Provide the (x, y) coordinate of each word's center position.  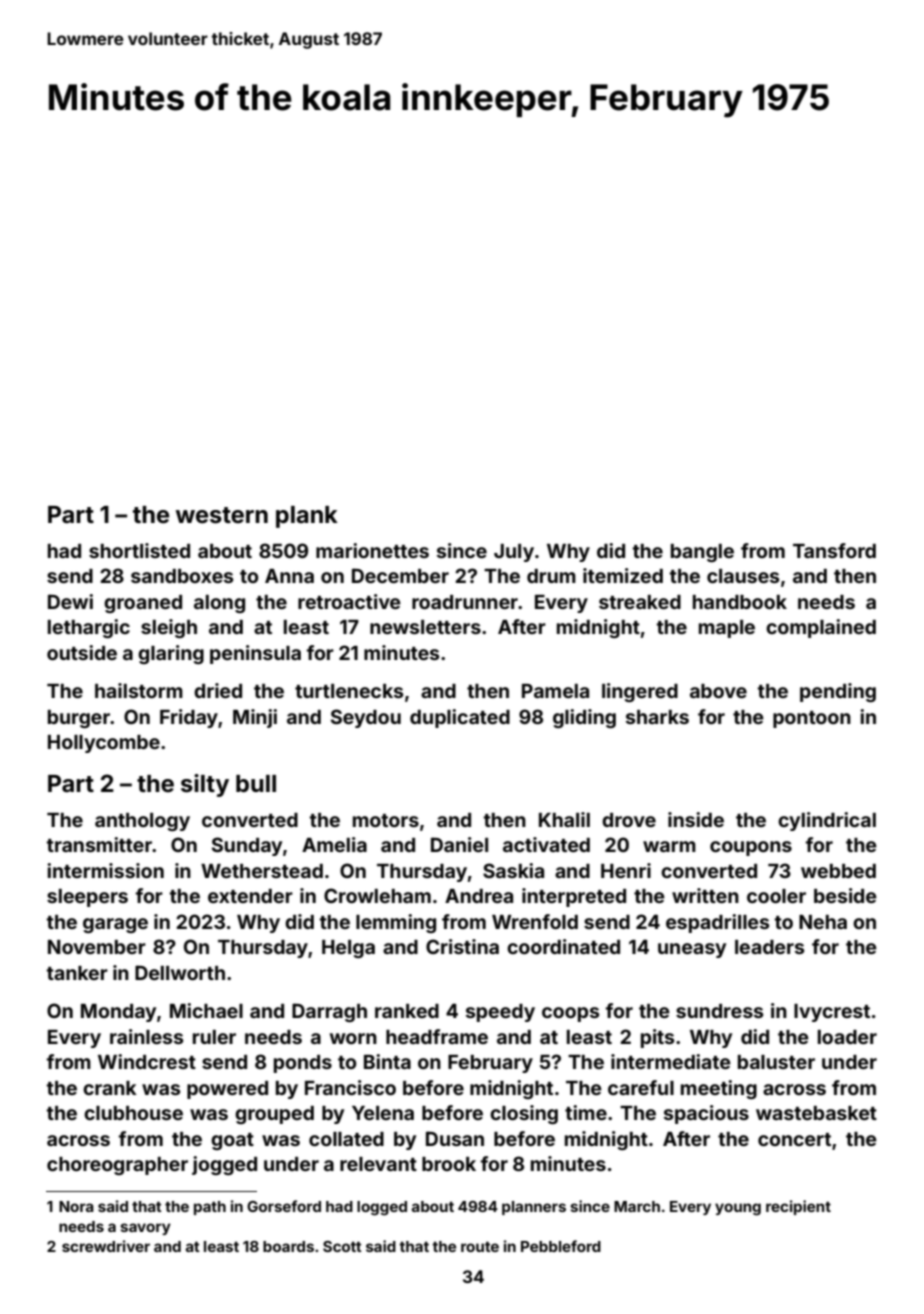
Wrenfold (535, 921)
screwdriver (106, 1246)
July (514, 553)
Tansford (834, 550)
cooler (776, 896)
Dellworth (180, 972)
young (738, 1209)
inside (696, 819)
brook (449, 1164)
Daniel (459, 844)
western (222, 515)
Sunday (247, 846)
